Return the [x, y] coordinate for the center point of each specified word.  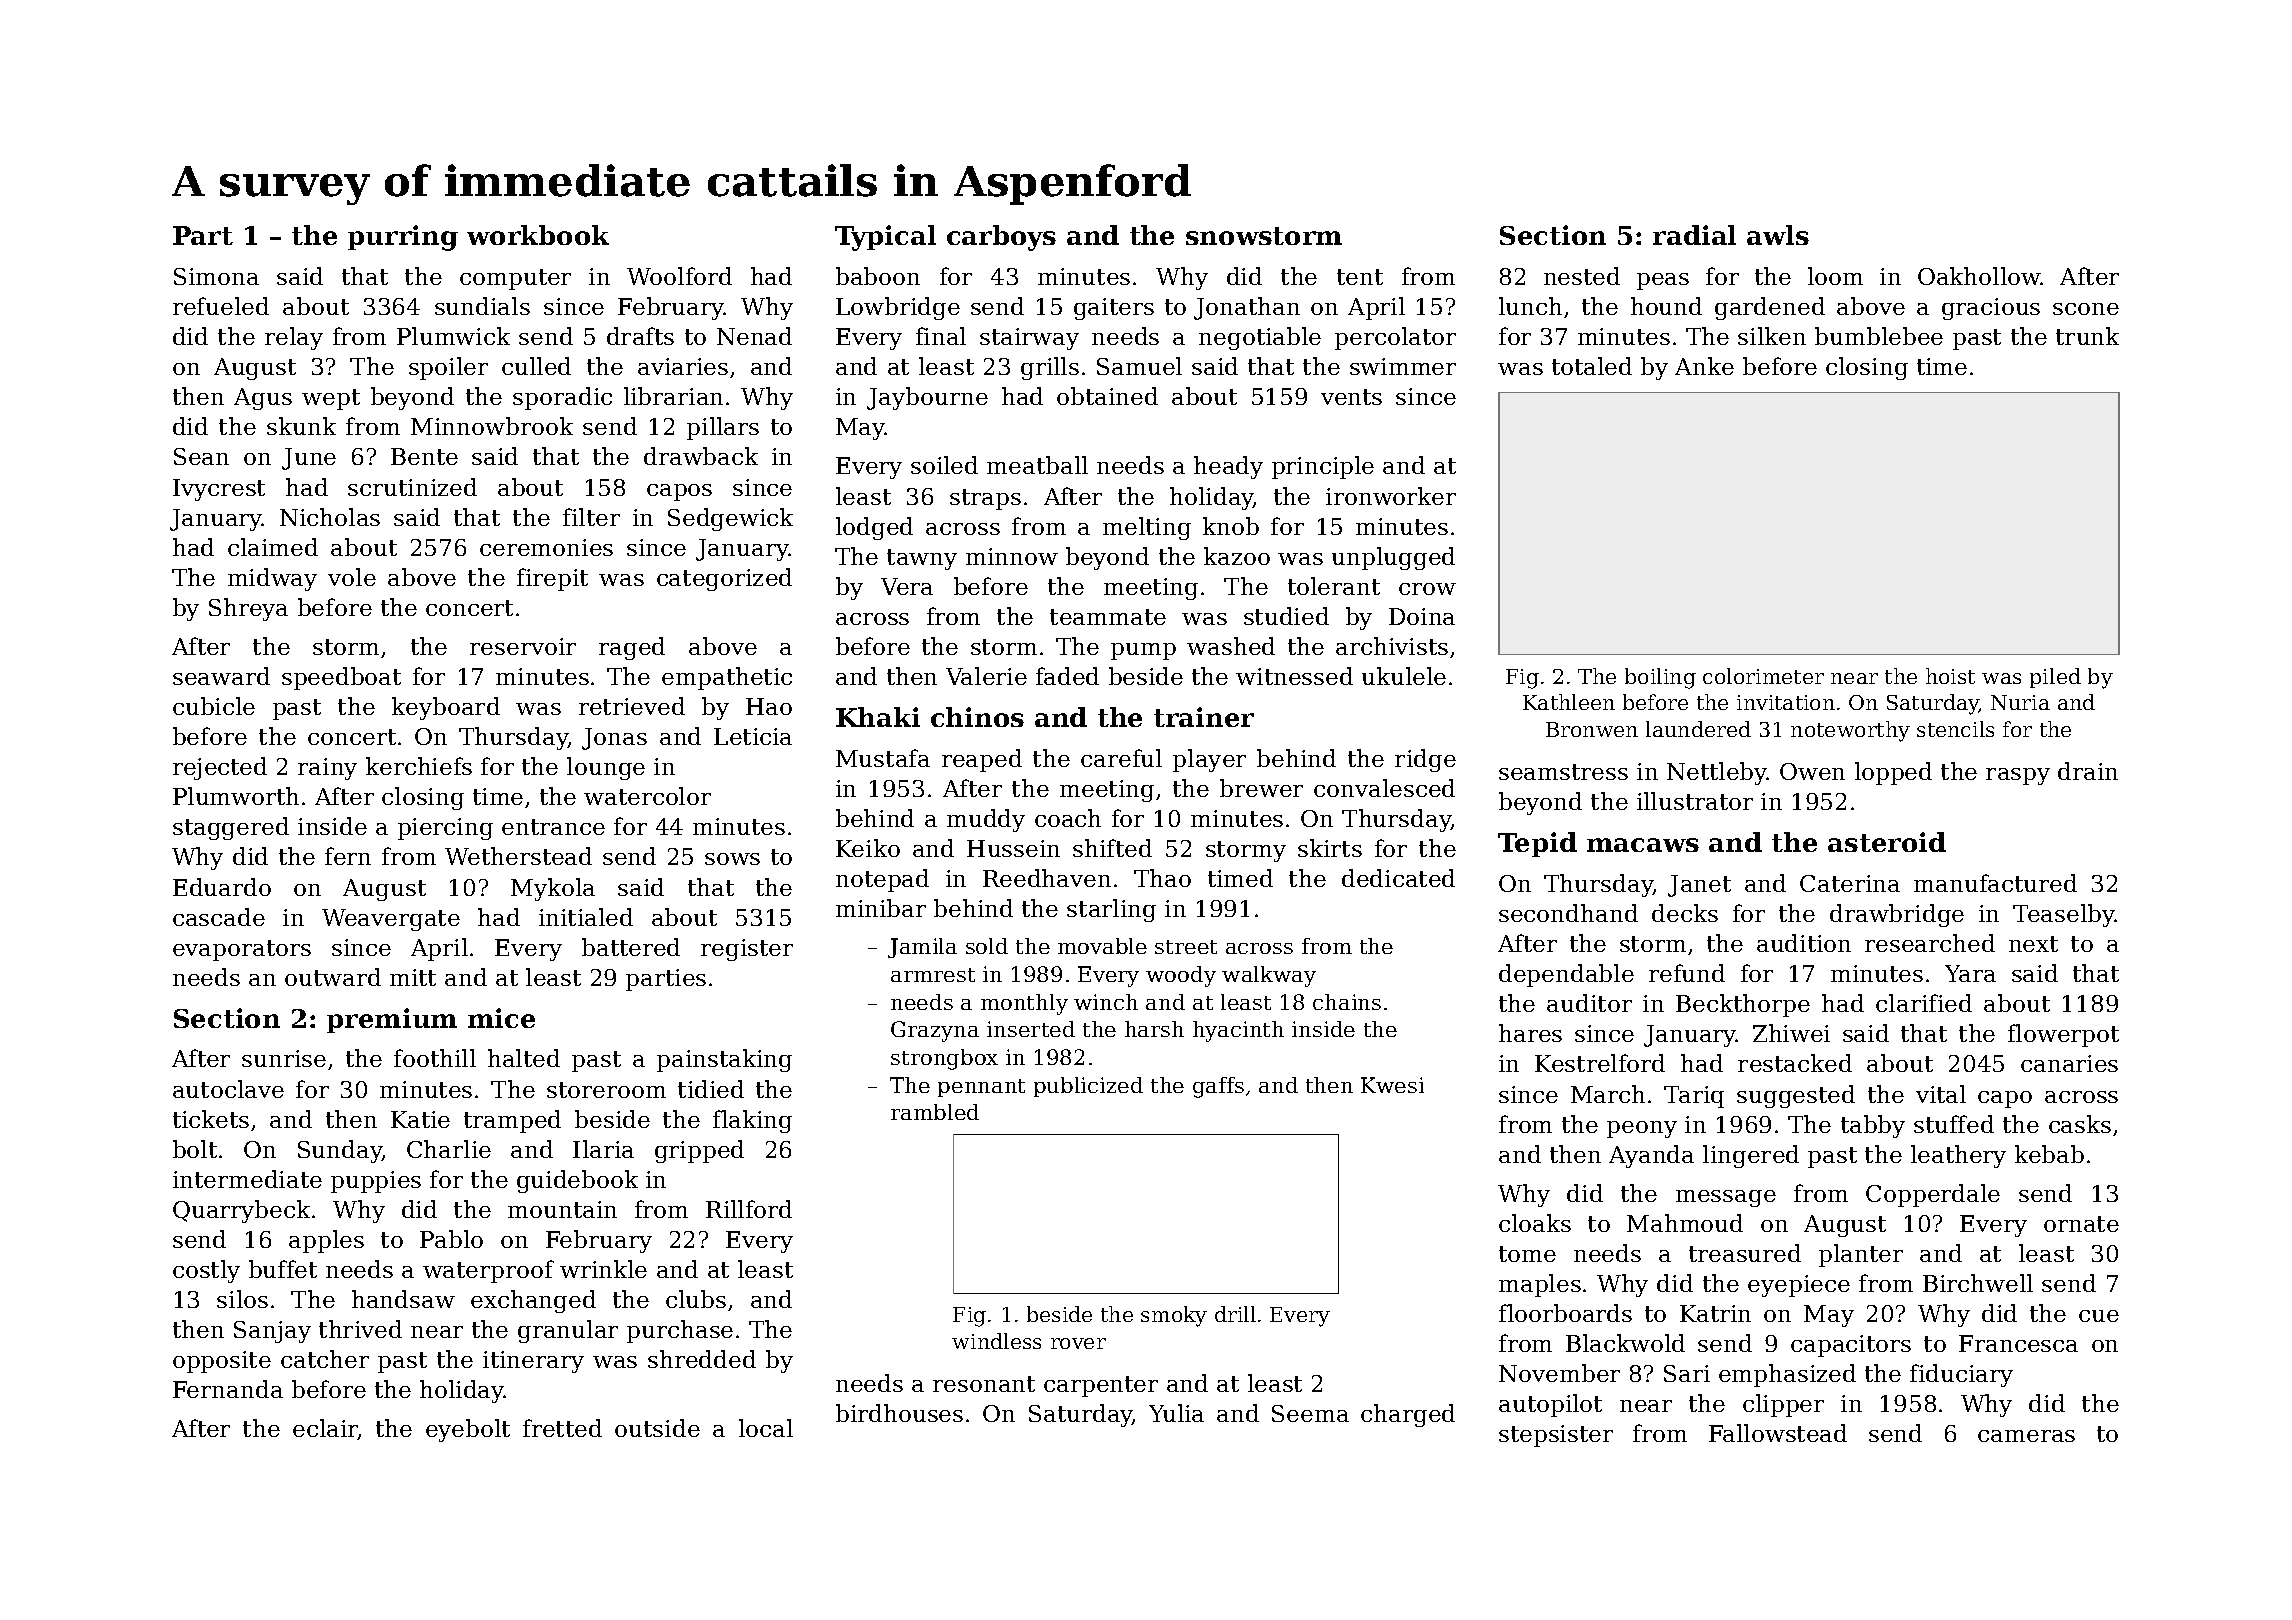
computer [515, 279]
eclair [325, 1429]
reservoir [523, 646]
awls [1778, 235]
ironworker [1391, 496]
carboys [1001, 238]
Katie [420, 1119]
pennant [981, 1088]
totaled [1592, 366]
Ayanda [1651, 1156]
